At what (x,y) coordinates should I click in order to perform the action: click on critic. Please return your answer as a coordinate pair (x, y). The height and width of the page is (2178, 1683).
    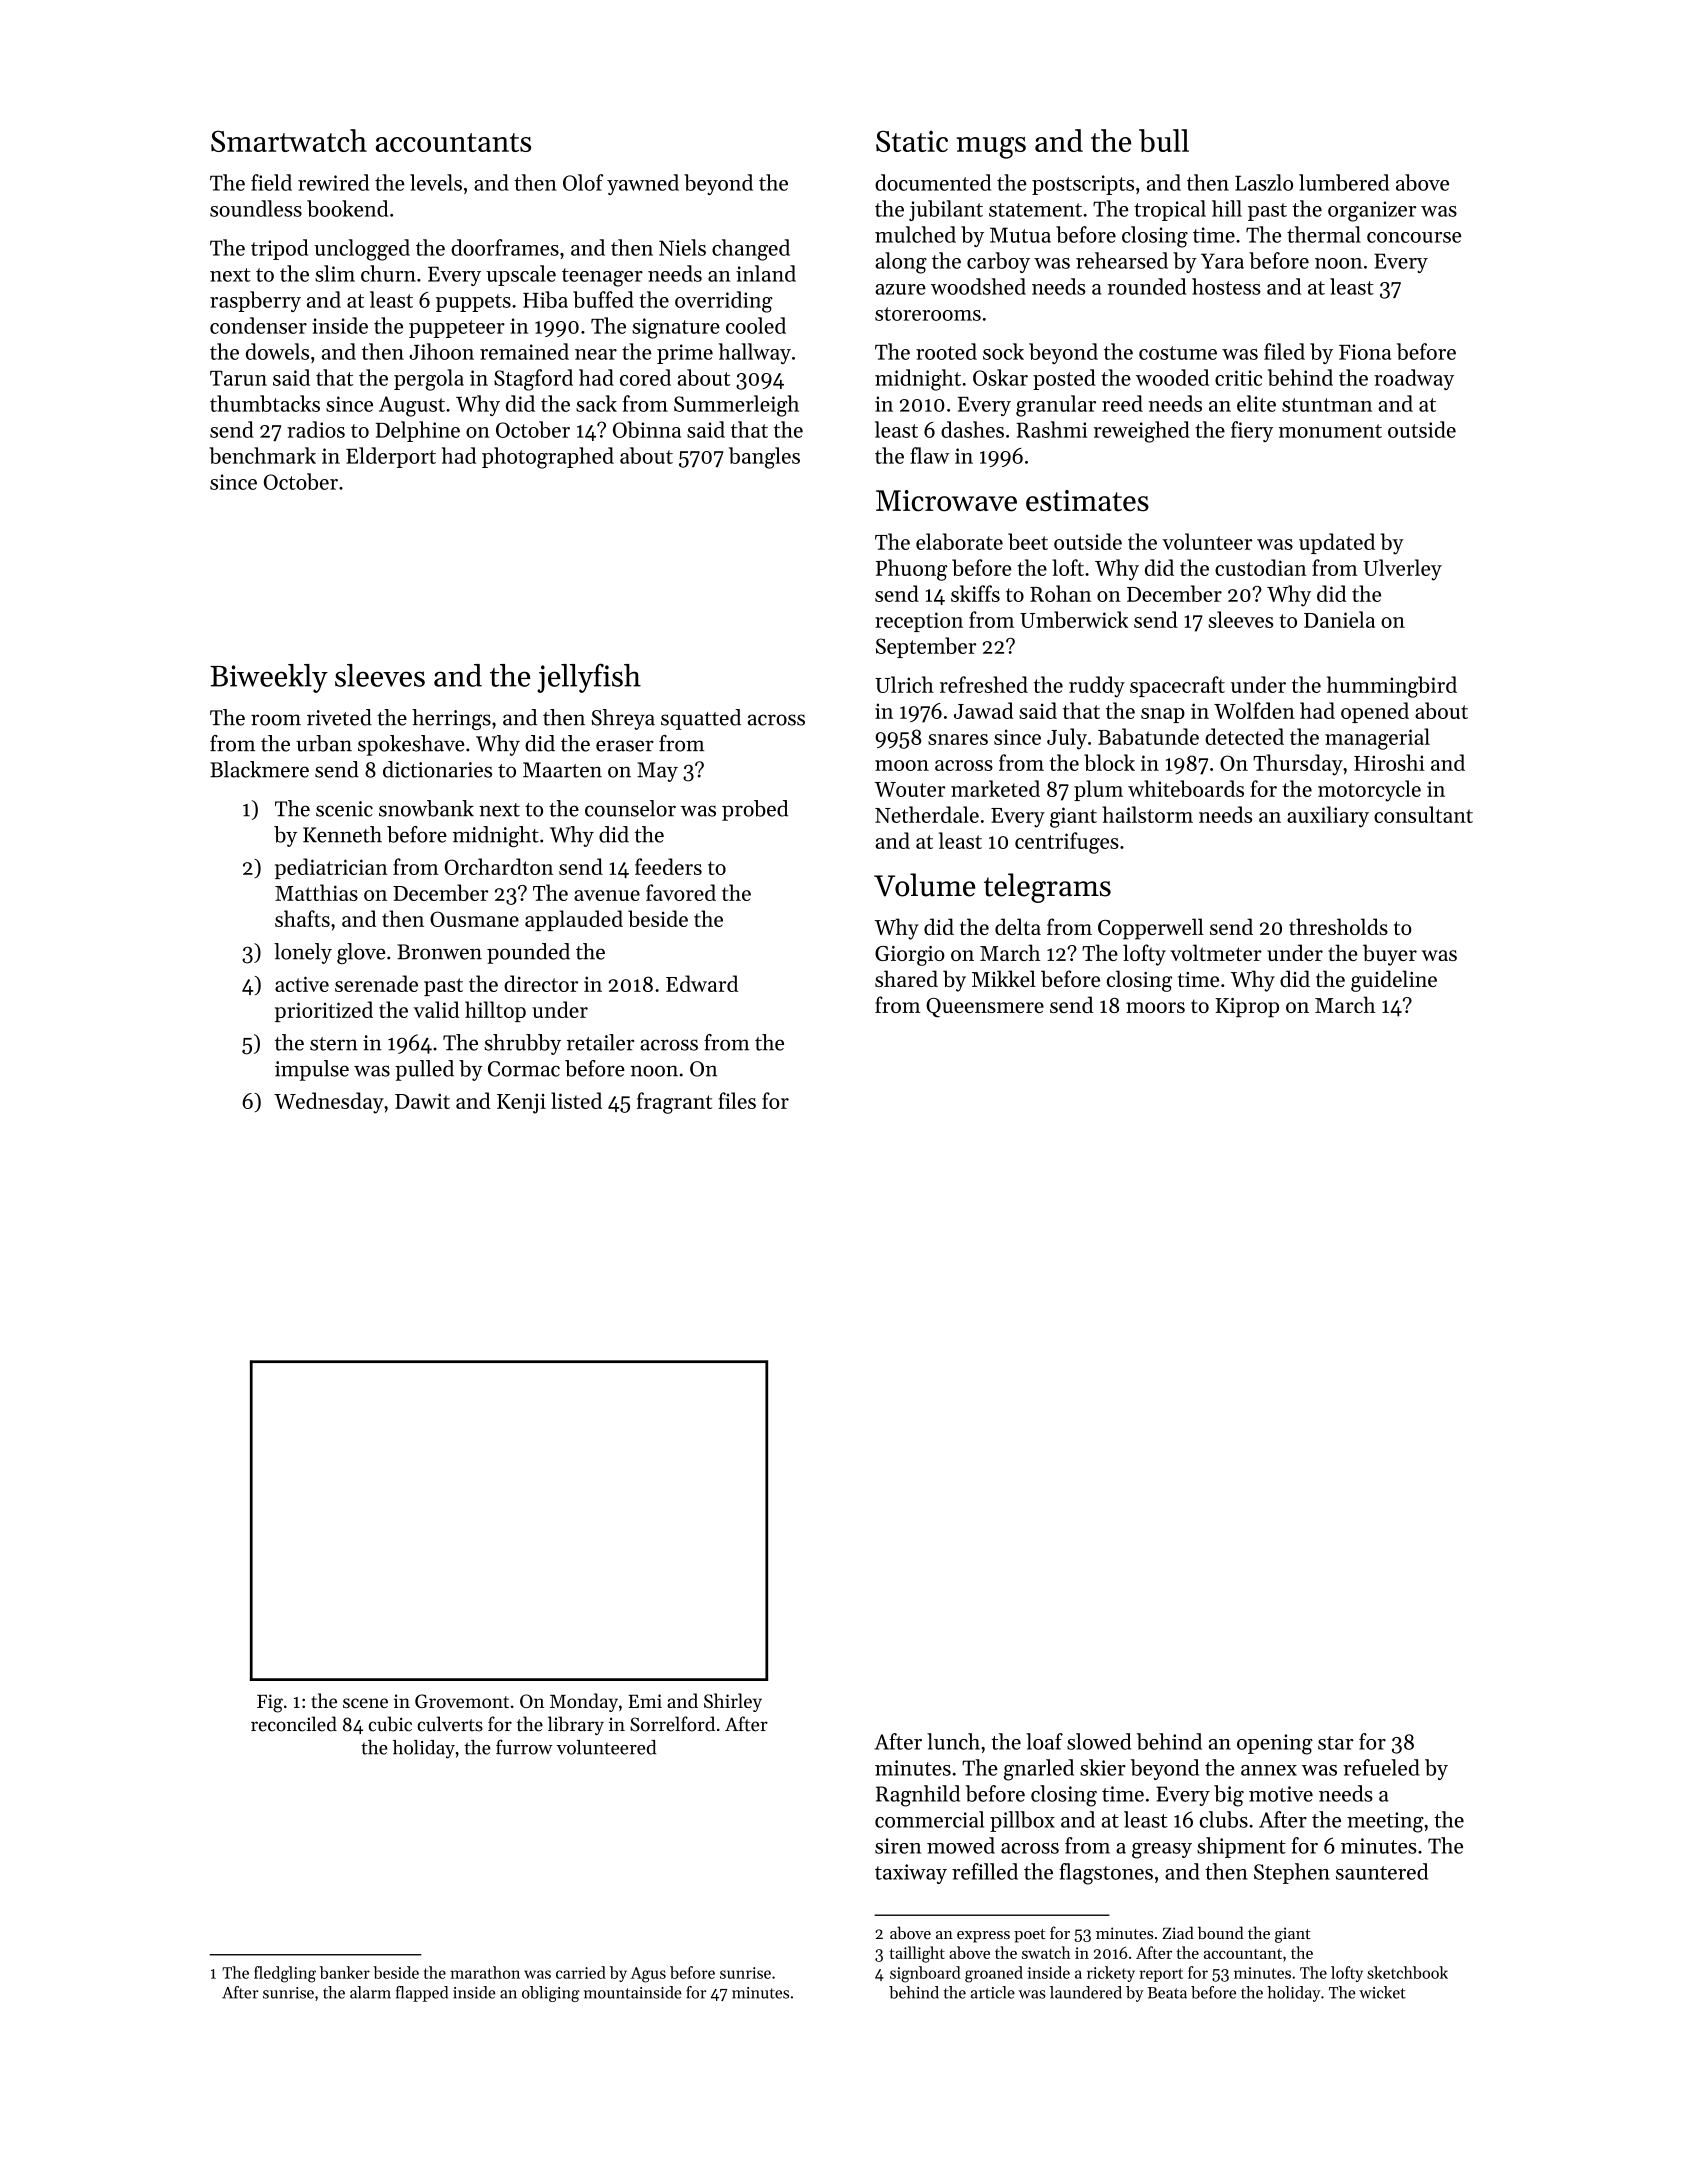
    Looking at the image, I should click on (1238, 378).
